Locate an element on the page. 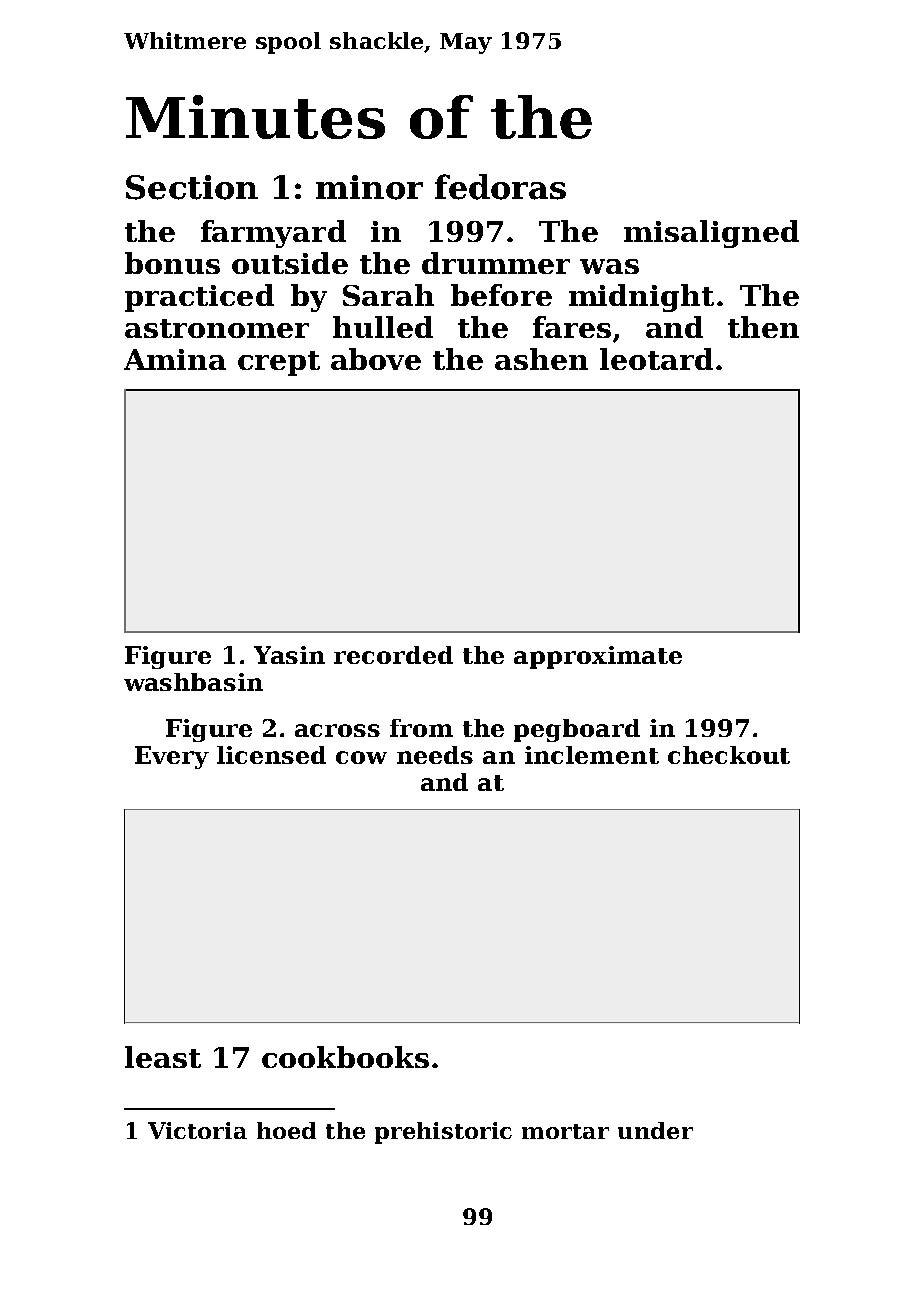 Image resolution: width=924 pixels, height=1311 pixels. above is located at coordinates (376, 359).
